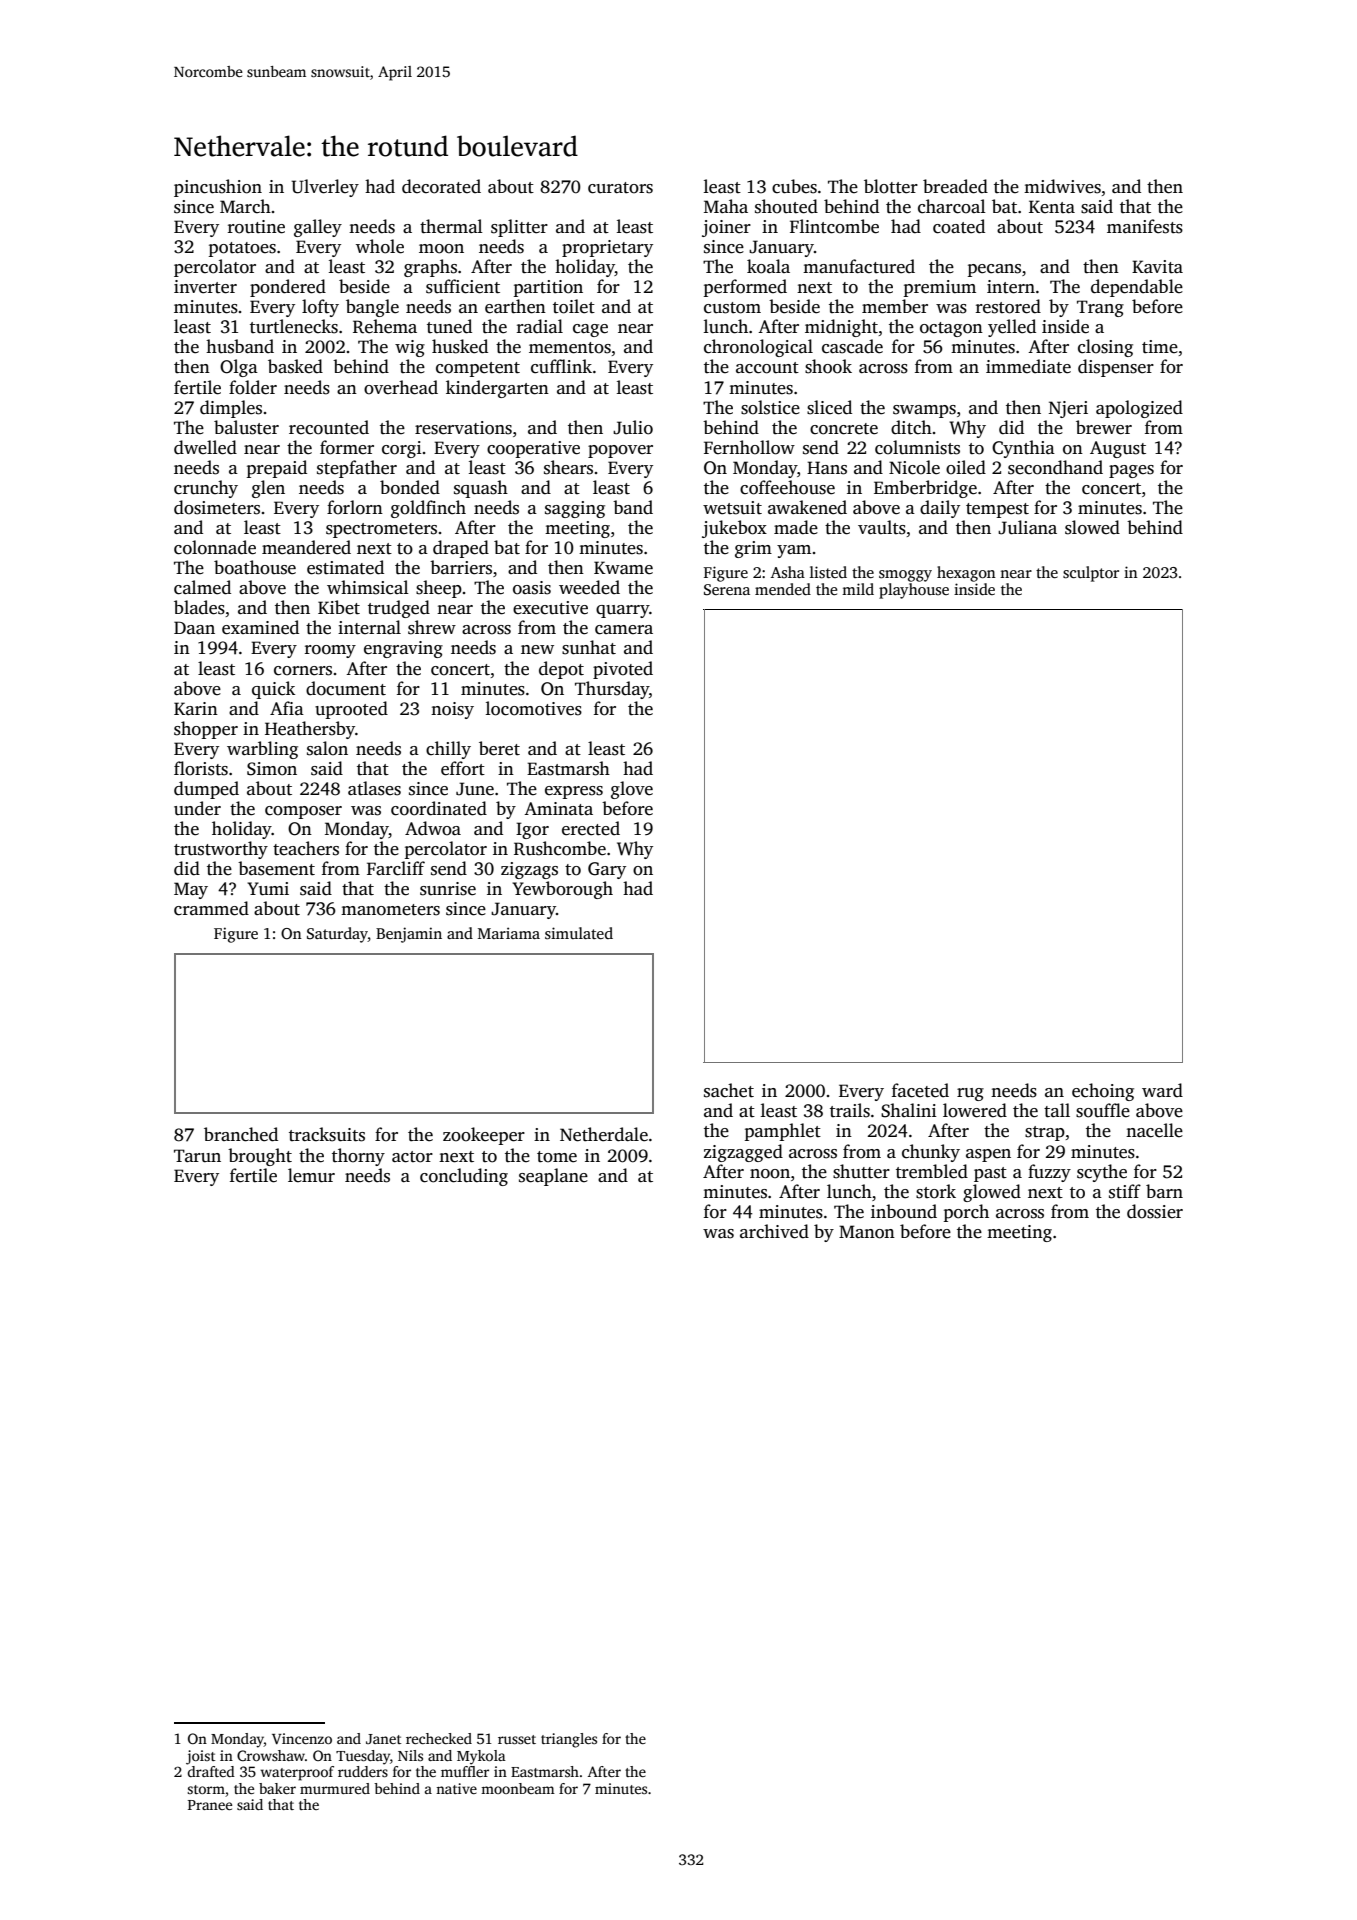  I want to click on Asha, so click(788, 572).
